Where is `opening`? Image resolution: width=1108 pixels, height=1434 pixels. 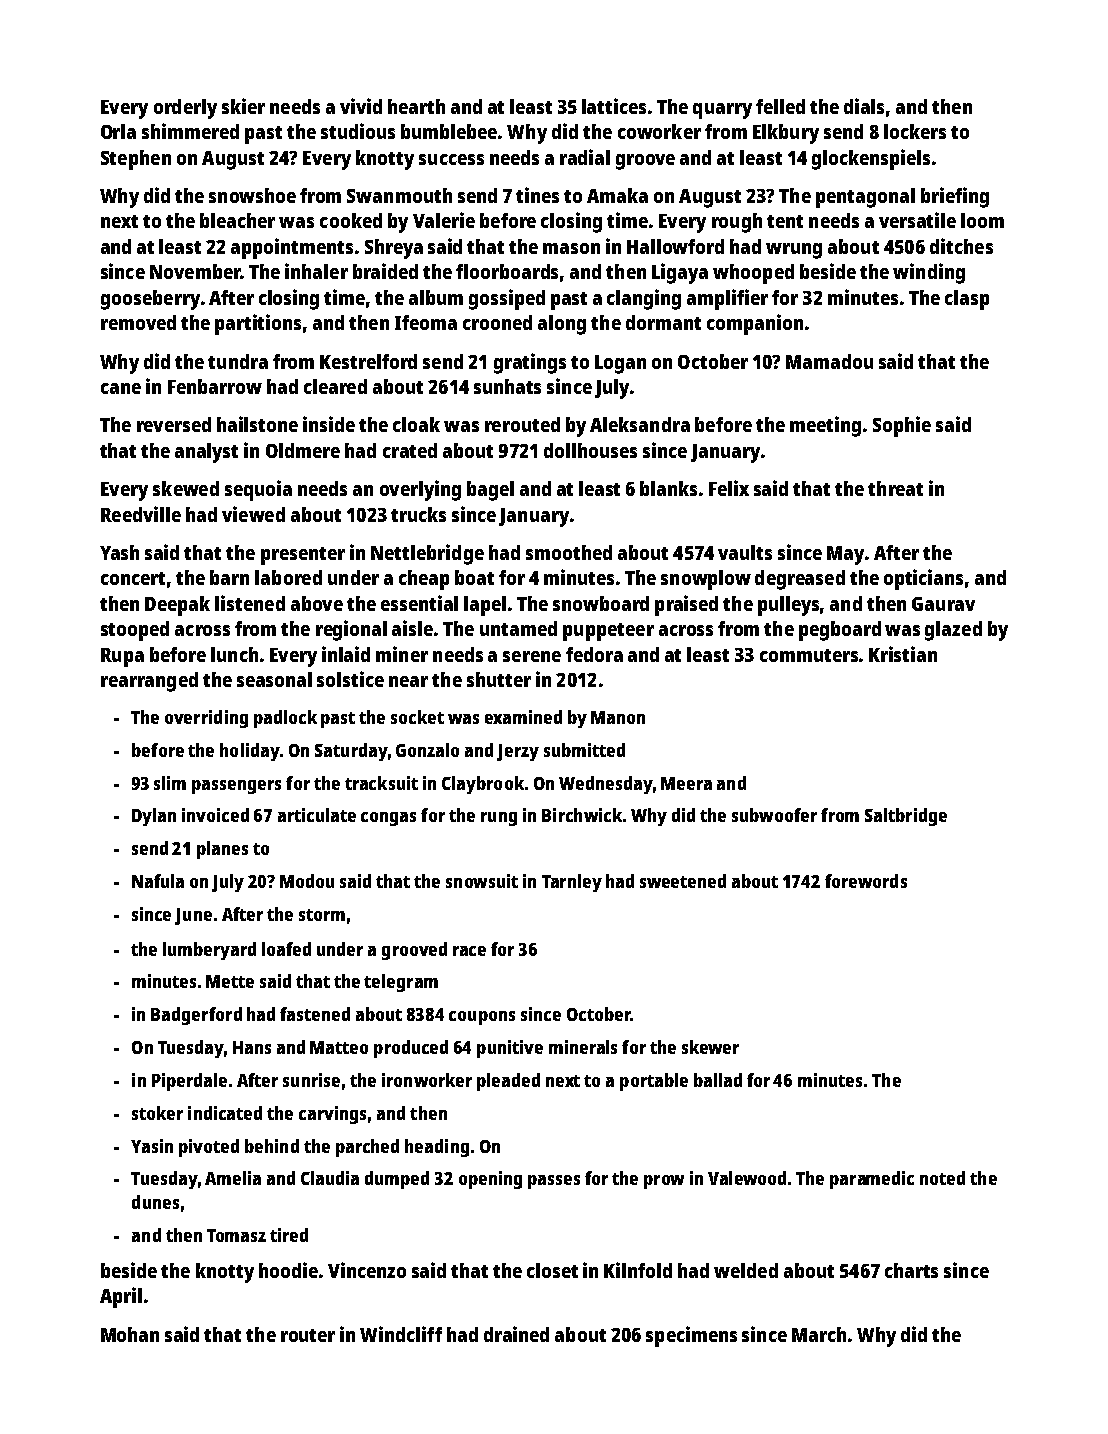 opening is located at coordinates (490, 1180).
